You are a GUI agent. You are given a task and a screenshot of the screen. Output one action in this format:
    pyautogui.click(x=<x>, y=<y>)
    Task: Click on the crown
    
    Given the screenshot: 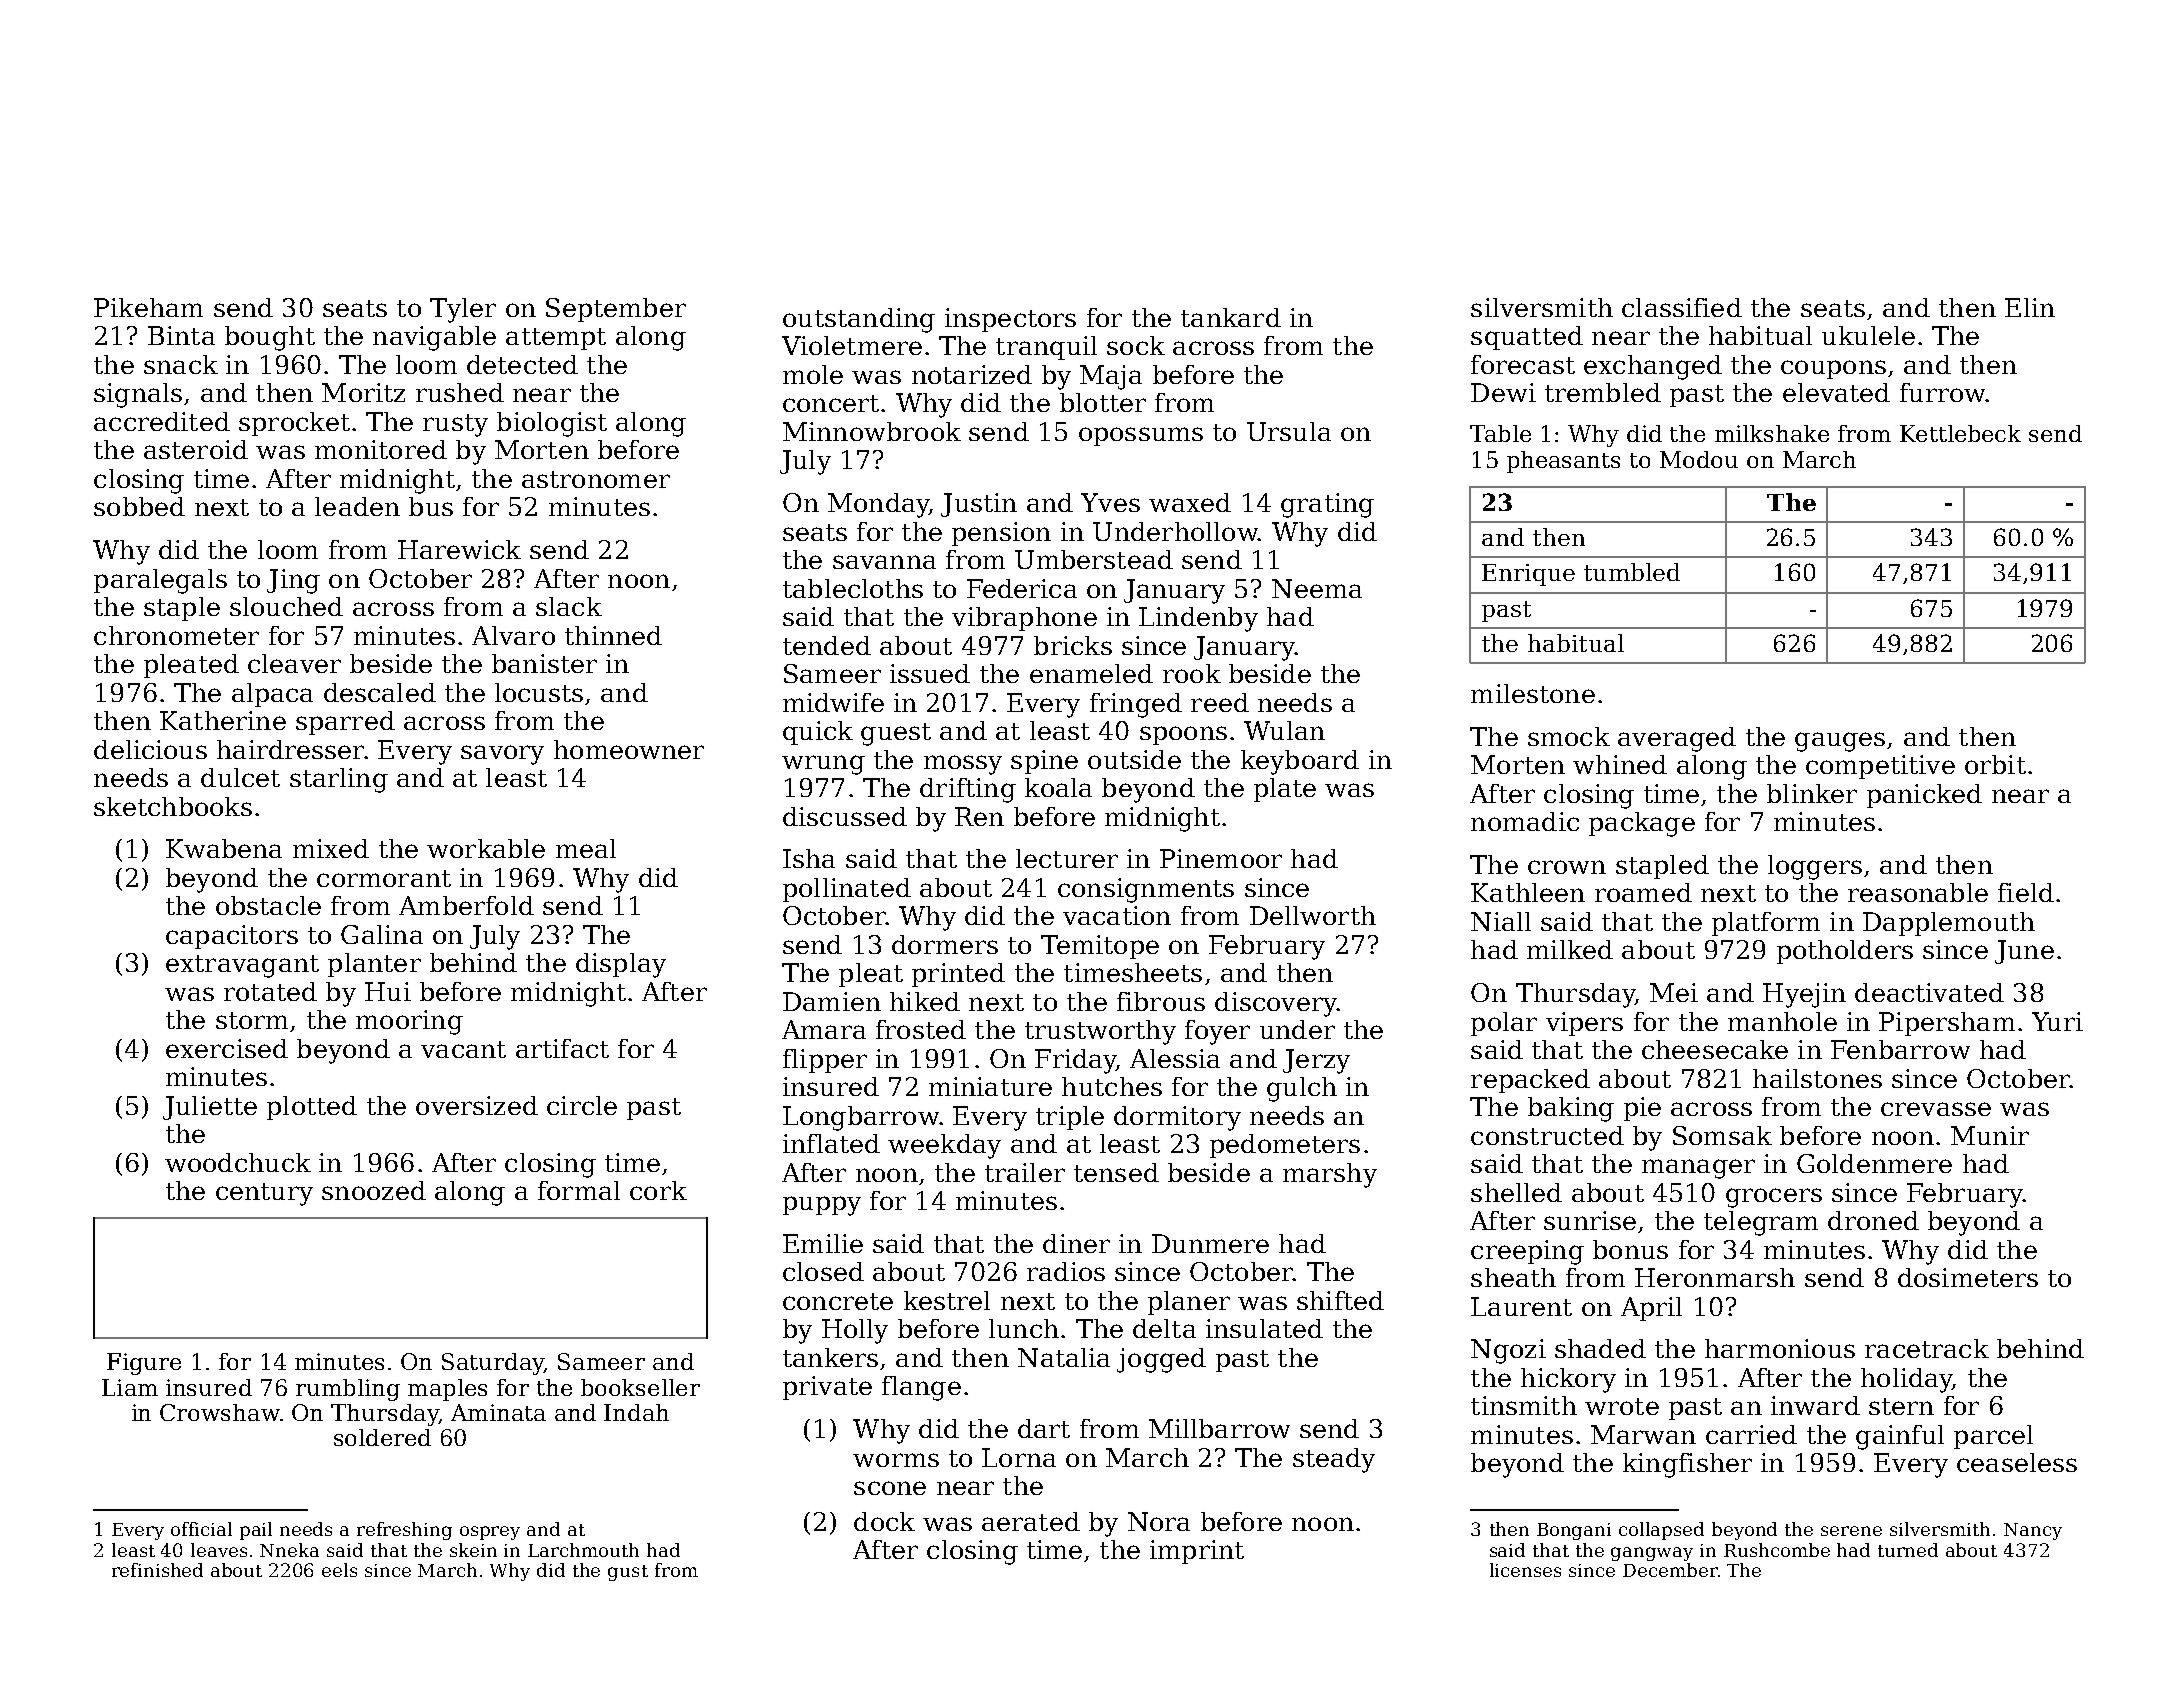 What is the action you would take?
    pyautogui.click(x=1567, y=867)
